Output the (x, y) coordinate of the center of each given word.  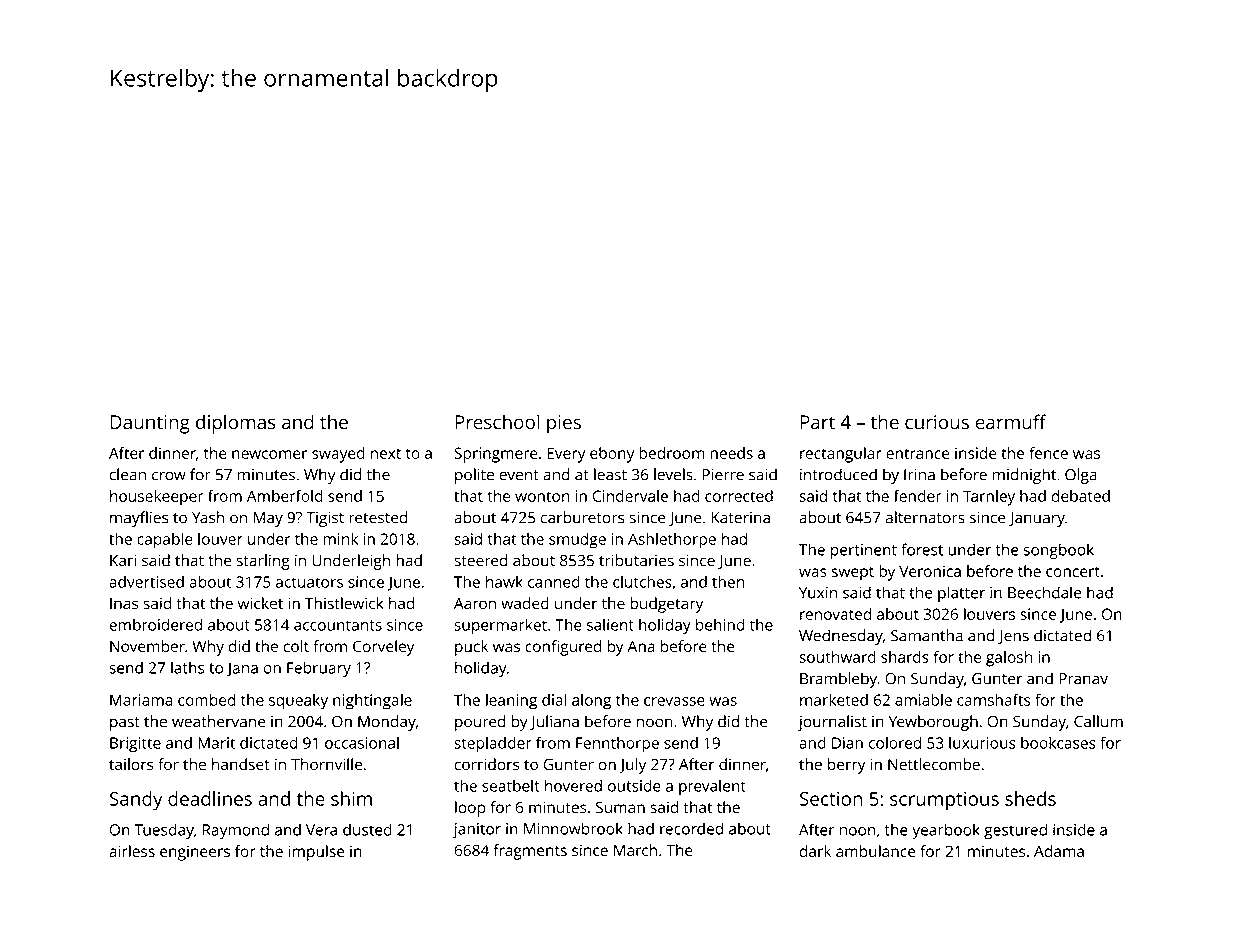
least (610, 474)
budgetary (666, 605)
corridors (486, 764)
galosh (1009, 659)
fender (918, 496)
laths (188, 667)
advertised (146, 582)
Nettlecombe (934, 764)
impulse (316, 853)
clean (127, 474)
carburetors (583, 517)
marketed (834, 700)
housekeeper (157, 498)
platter (961, 594)
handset (241, 764)
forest (922, 549)
